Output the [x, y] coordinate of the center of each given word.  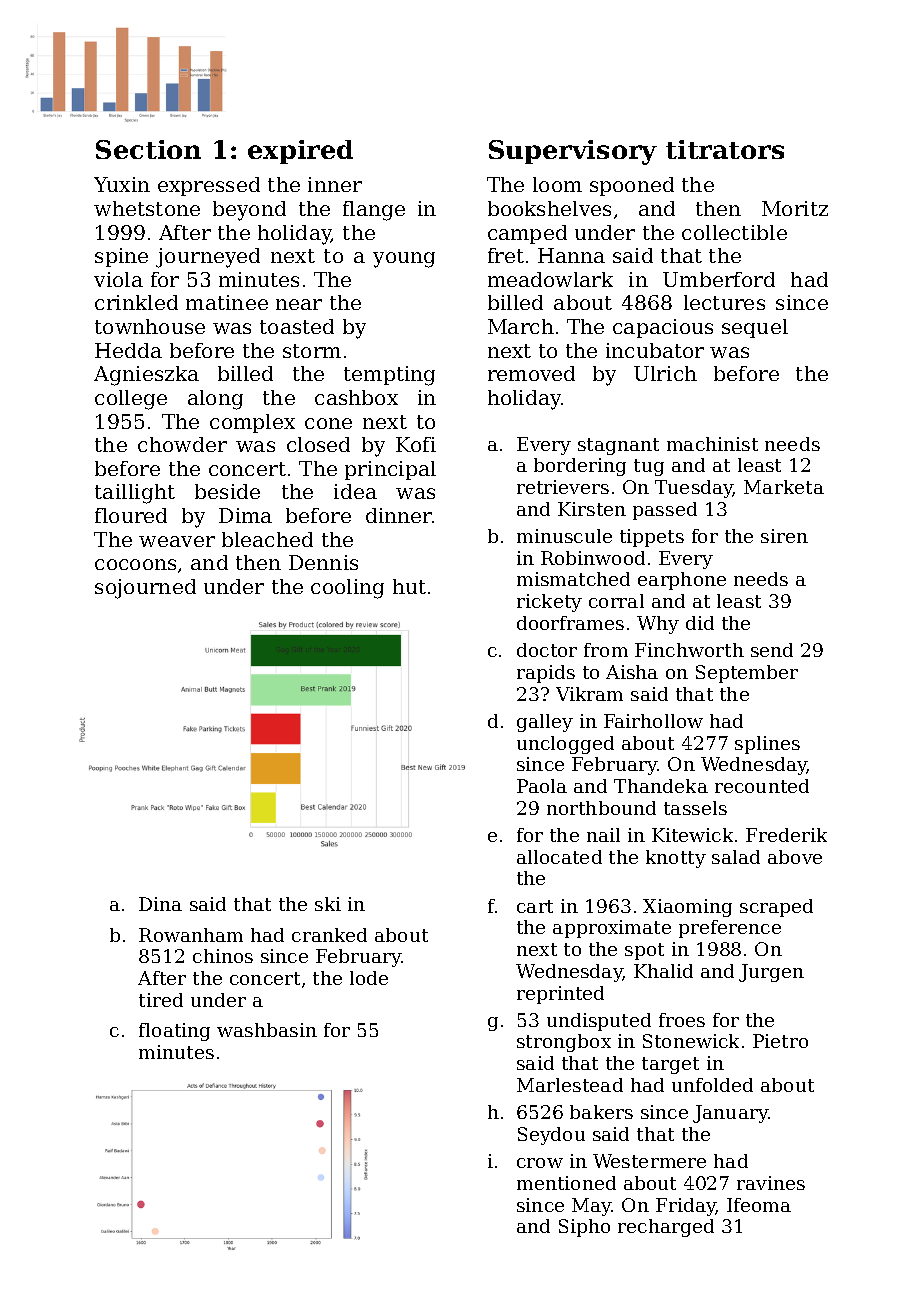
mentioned [566, 1183]
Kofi [416, 444]
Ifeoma [759, 1205]
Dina [160, 904]
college [131, 400]
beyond [249, 211]
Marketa [784, 487]
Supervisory [573, 152]
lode [369, 978]
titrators [725, 149]
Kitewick [692, 835]
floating [174, 1032]
